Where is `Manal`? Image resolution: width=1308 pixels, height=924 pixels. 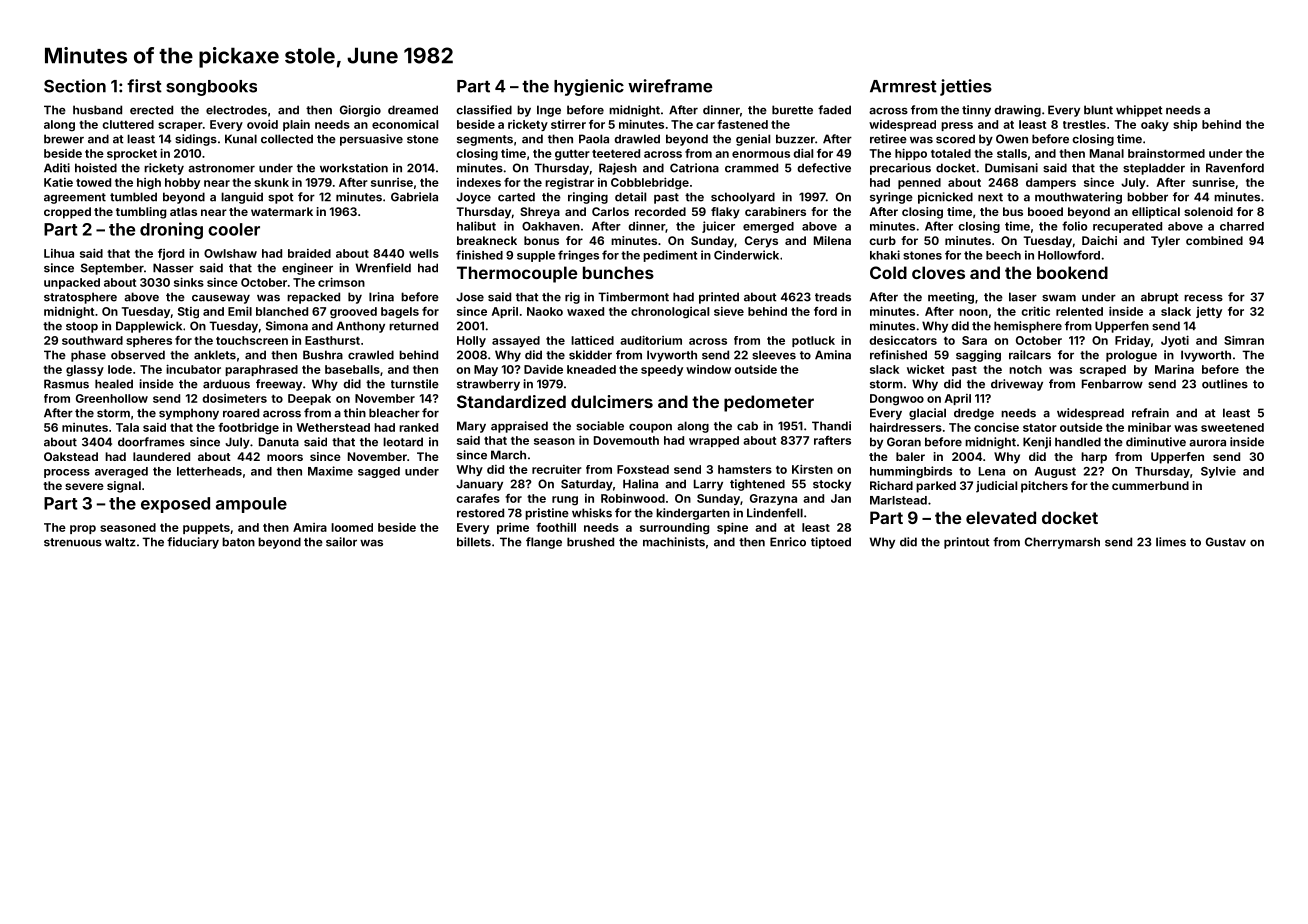
Manal is located at coordinates (1107, 153).
